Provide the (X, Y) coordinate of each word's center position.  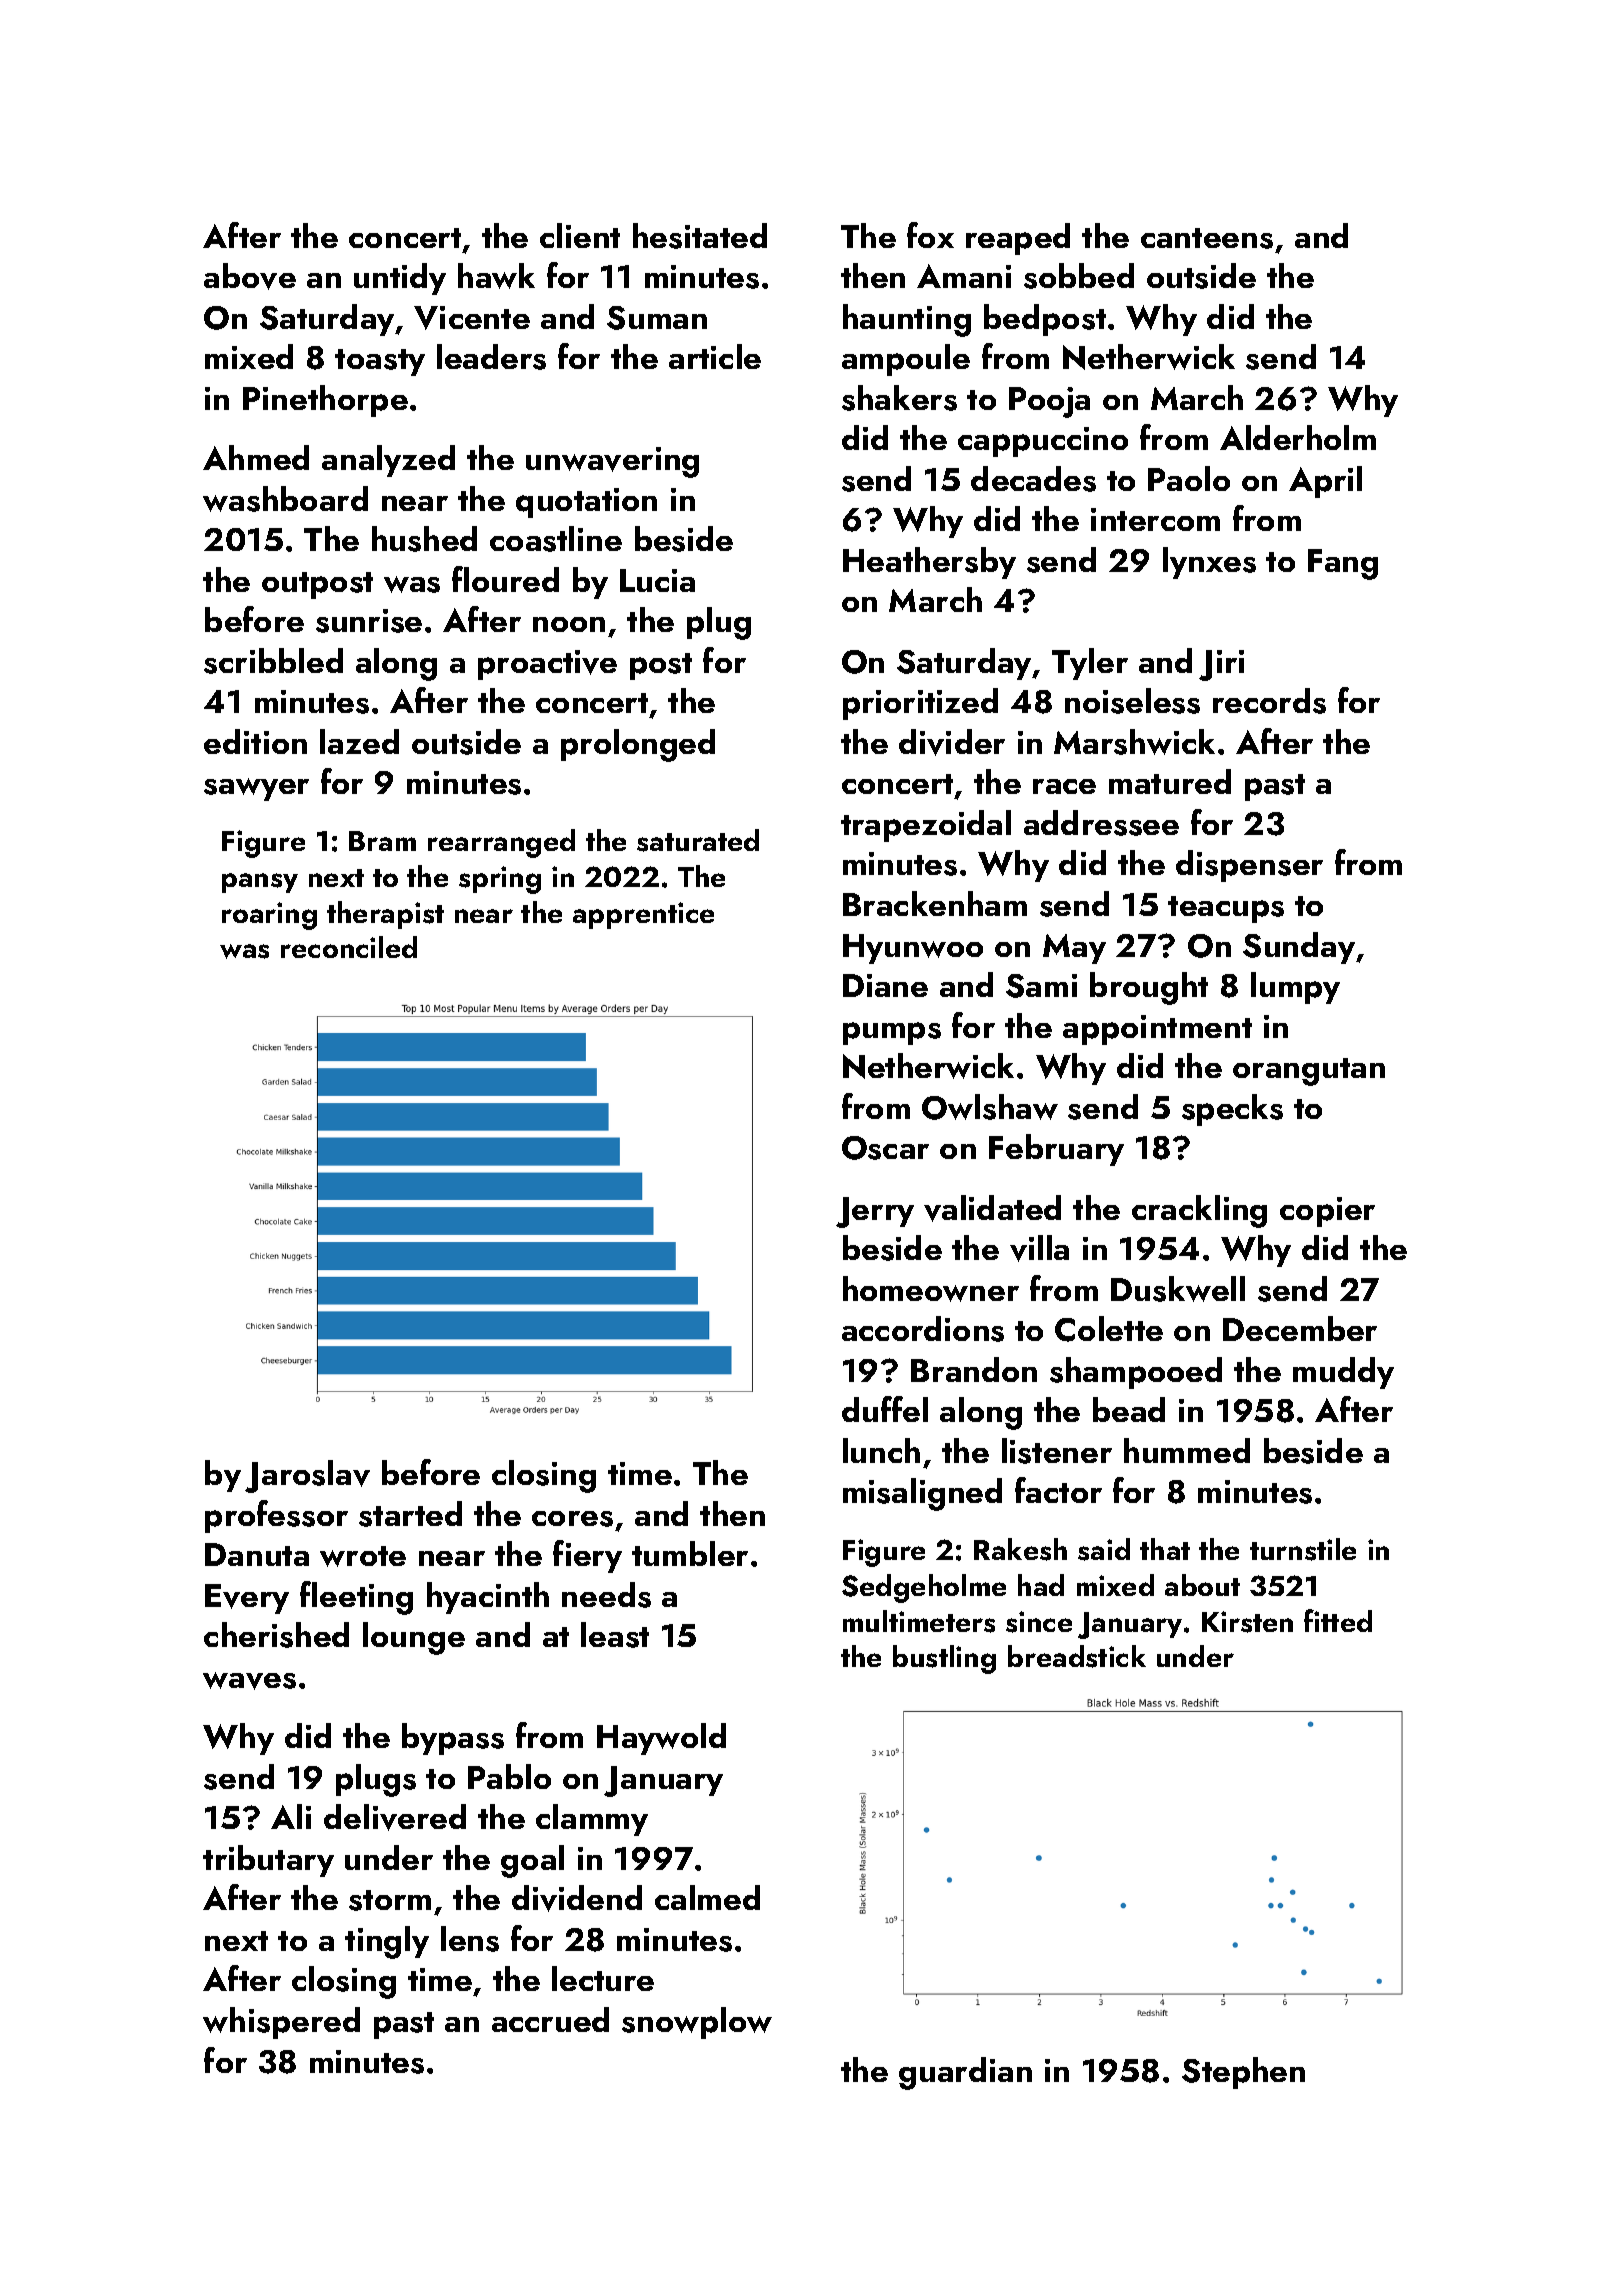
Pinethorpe (325, 401)
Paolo (1189, 478)
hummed (1187, 1450)
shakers (899, 398)
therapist (385, 915)
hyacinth (488, 1598)
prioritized (920, 704)
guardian (965, 2073)
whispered (281, 2023)
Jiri (1221, 665)
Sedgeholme (924, 1588)
